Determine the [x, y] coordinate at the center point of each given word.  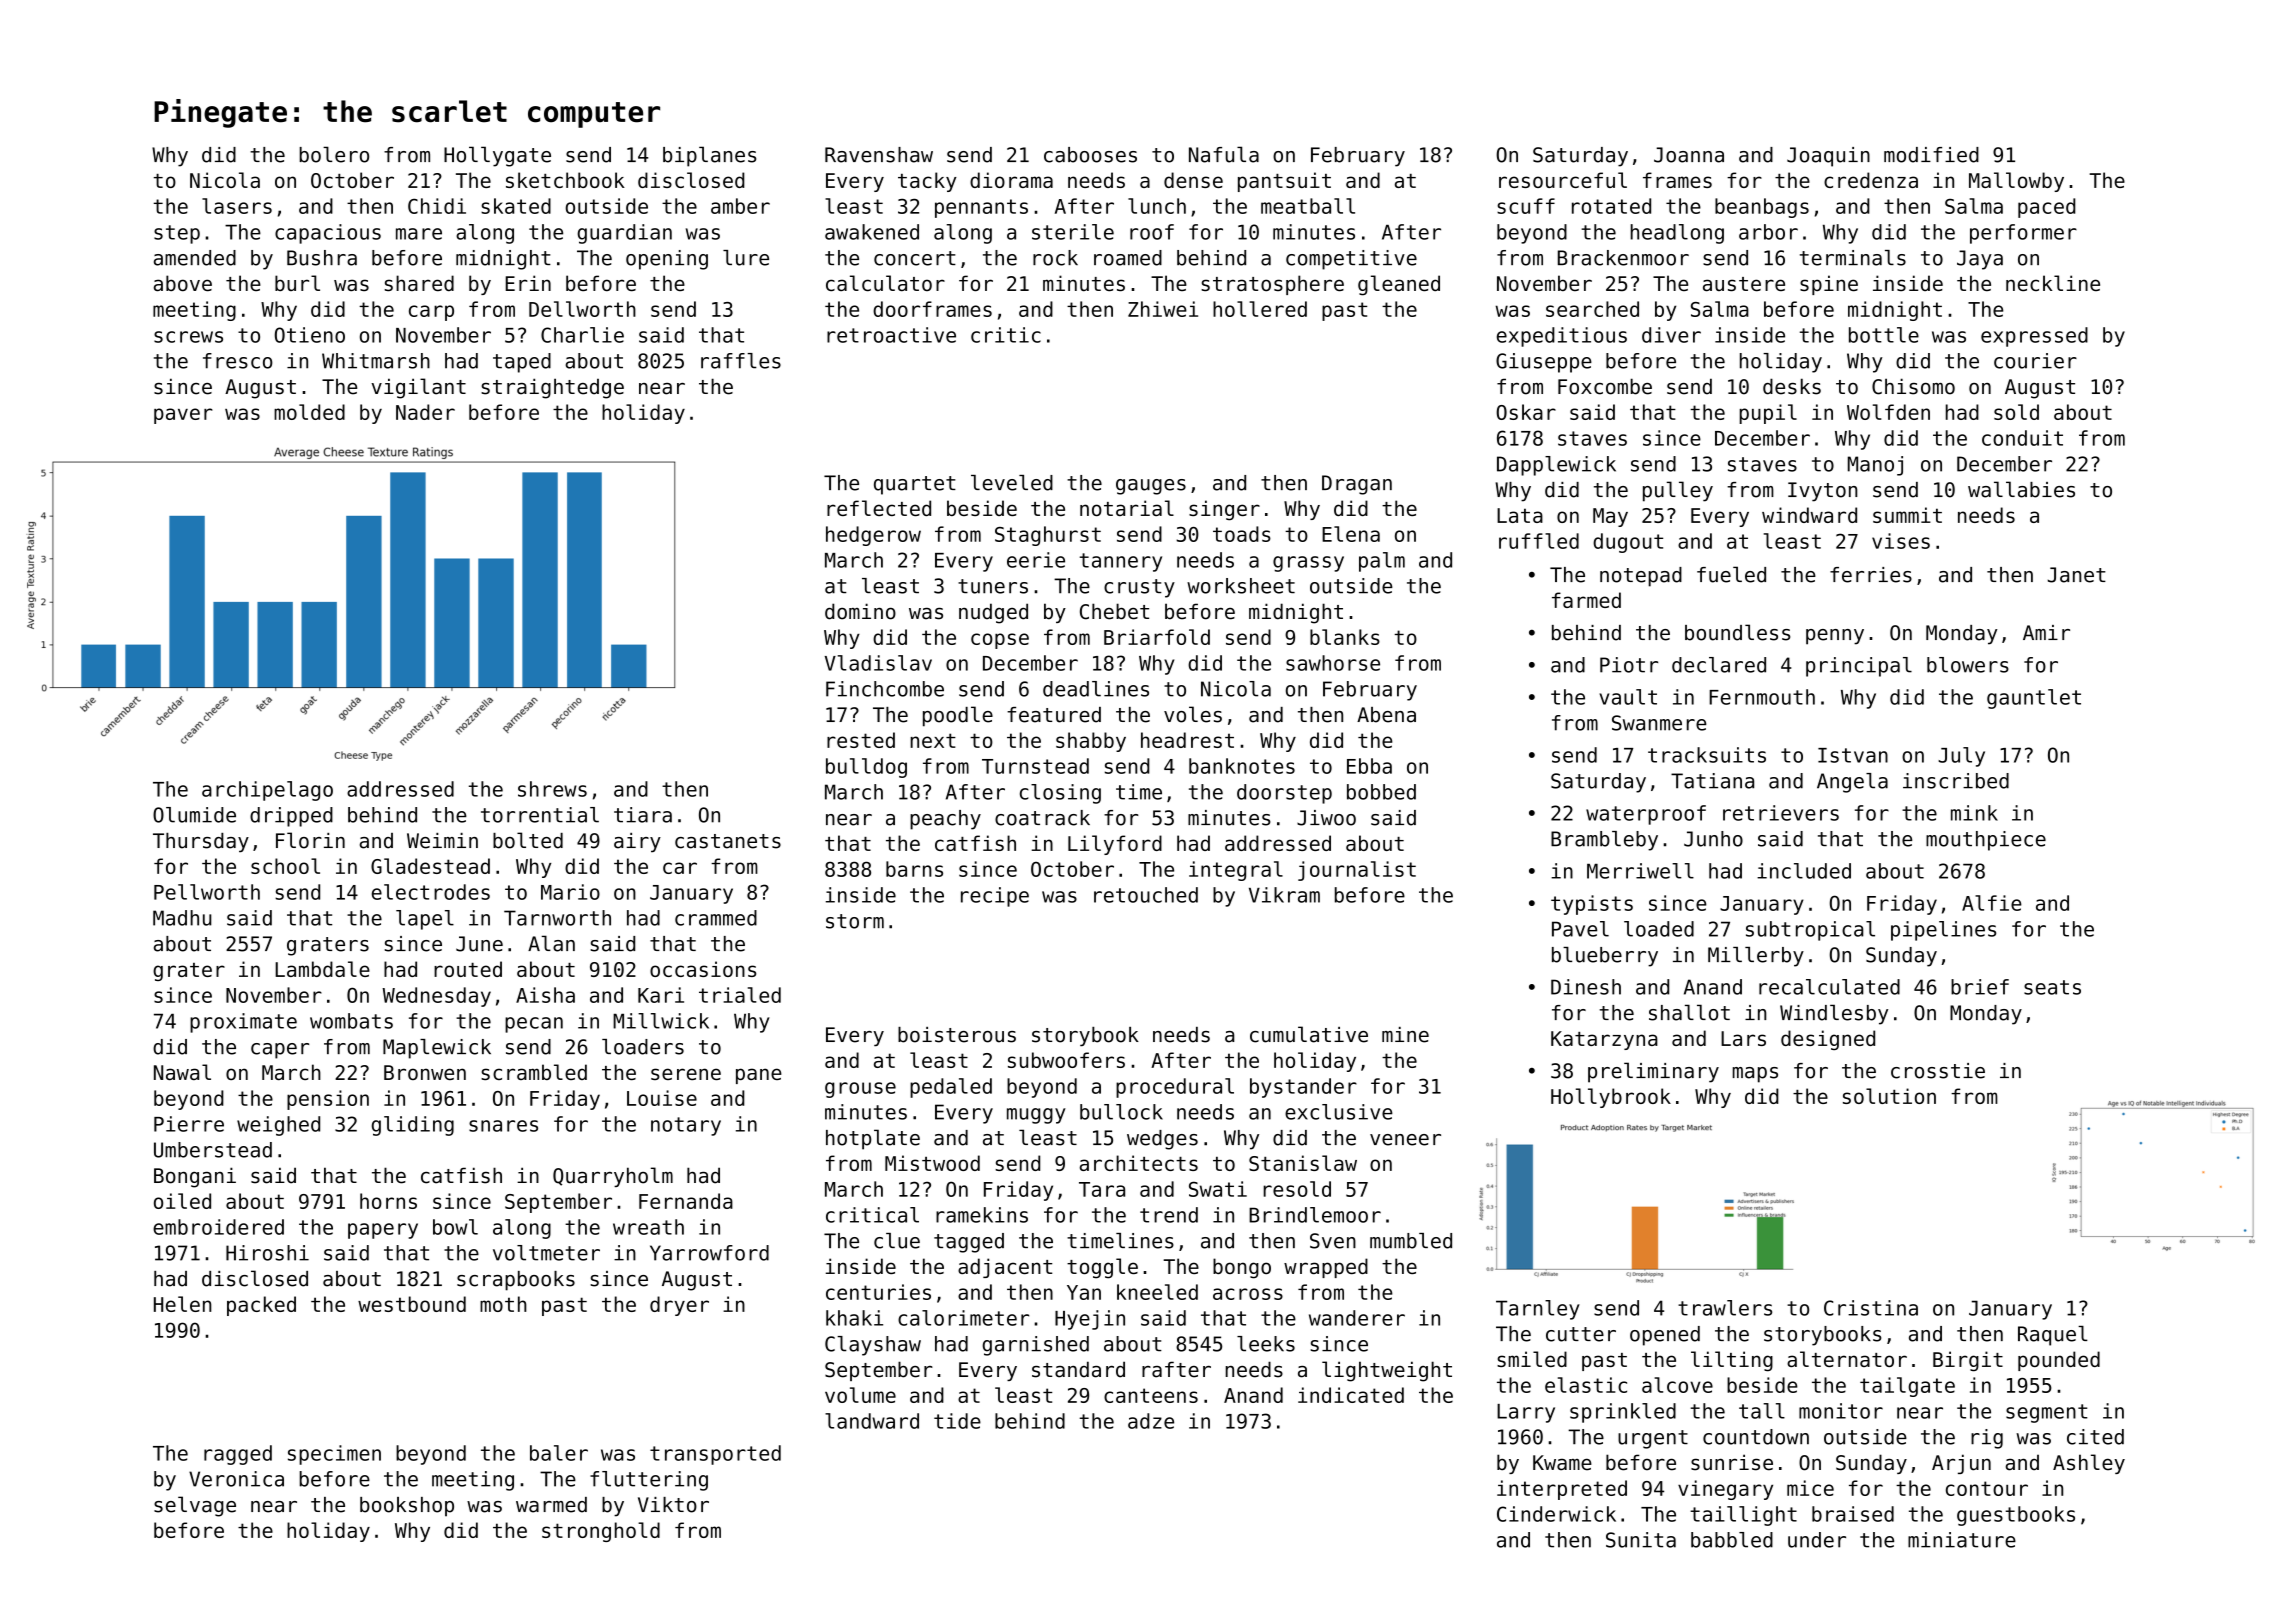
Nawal [182, 1072]
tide [957, 1421]
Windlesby [1834, 1014]
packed [261, 1306]
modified [1931, 155]
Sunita [1641, 1540]
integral [1236, 871]
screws [188, 337]
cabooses [1090, 155]
